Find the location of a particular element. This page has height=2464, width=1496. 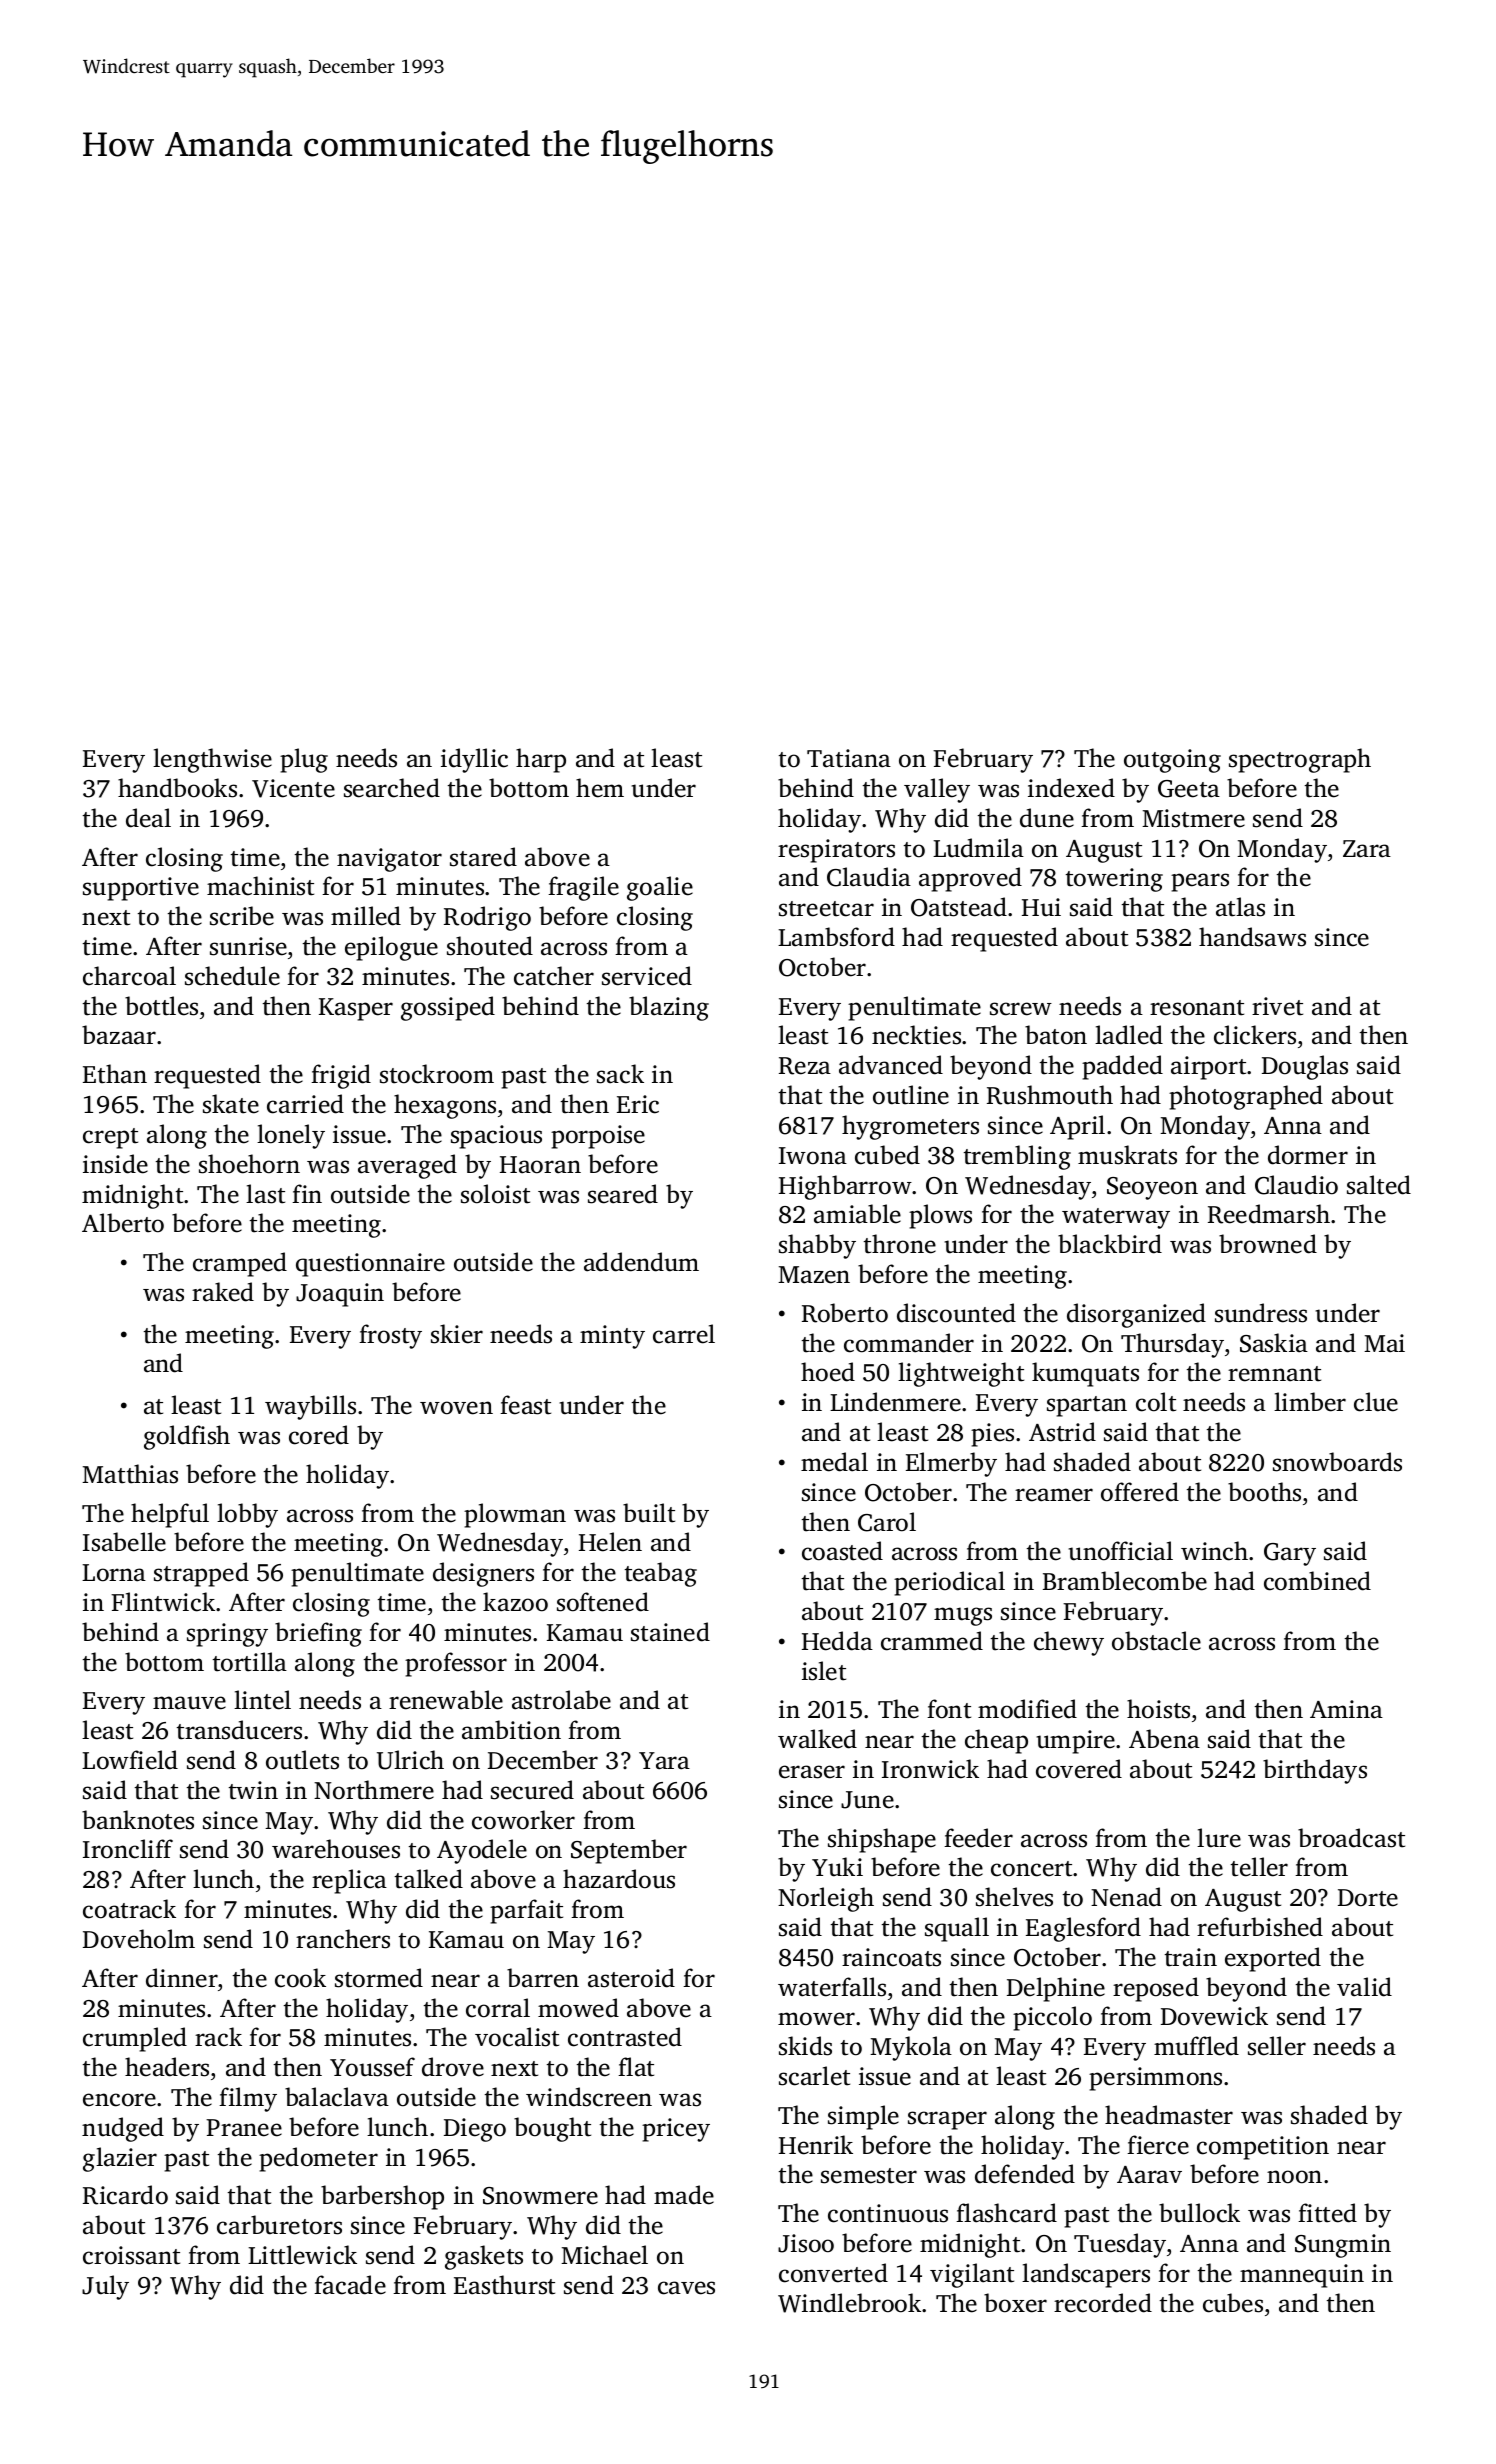

Ironcliff is located at coordinates (128, 1849).
